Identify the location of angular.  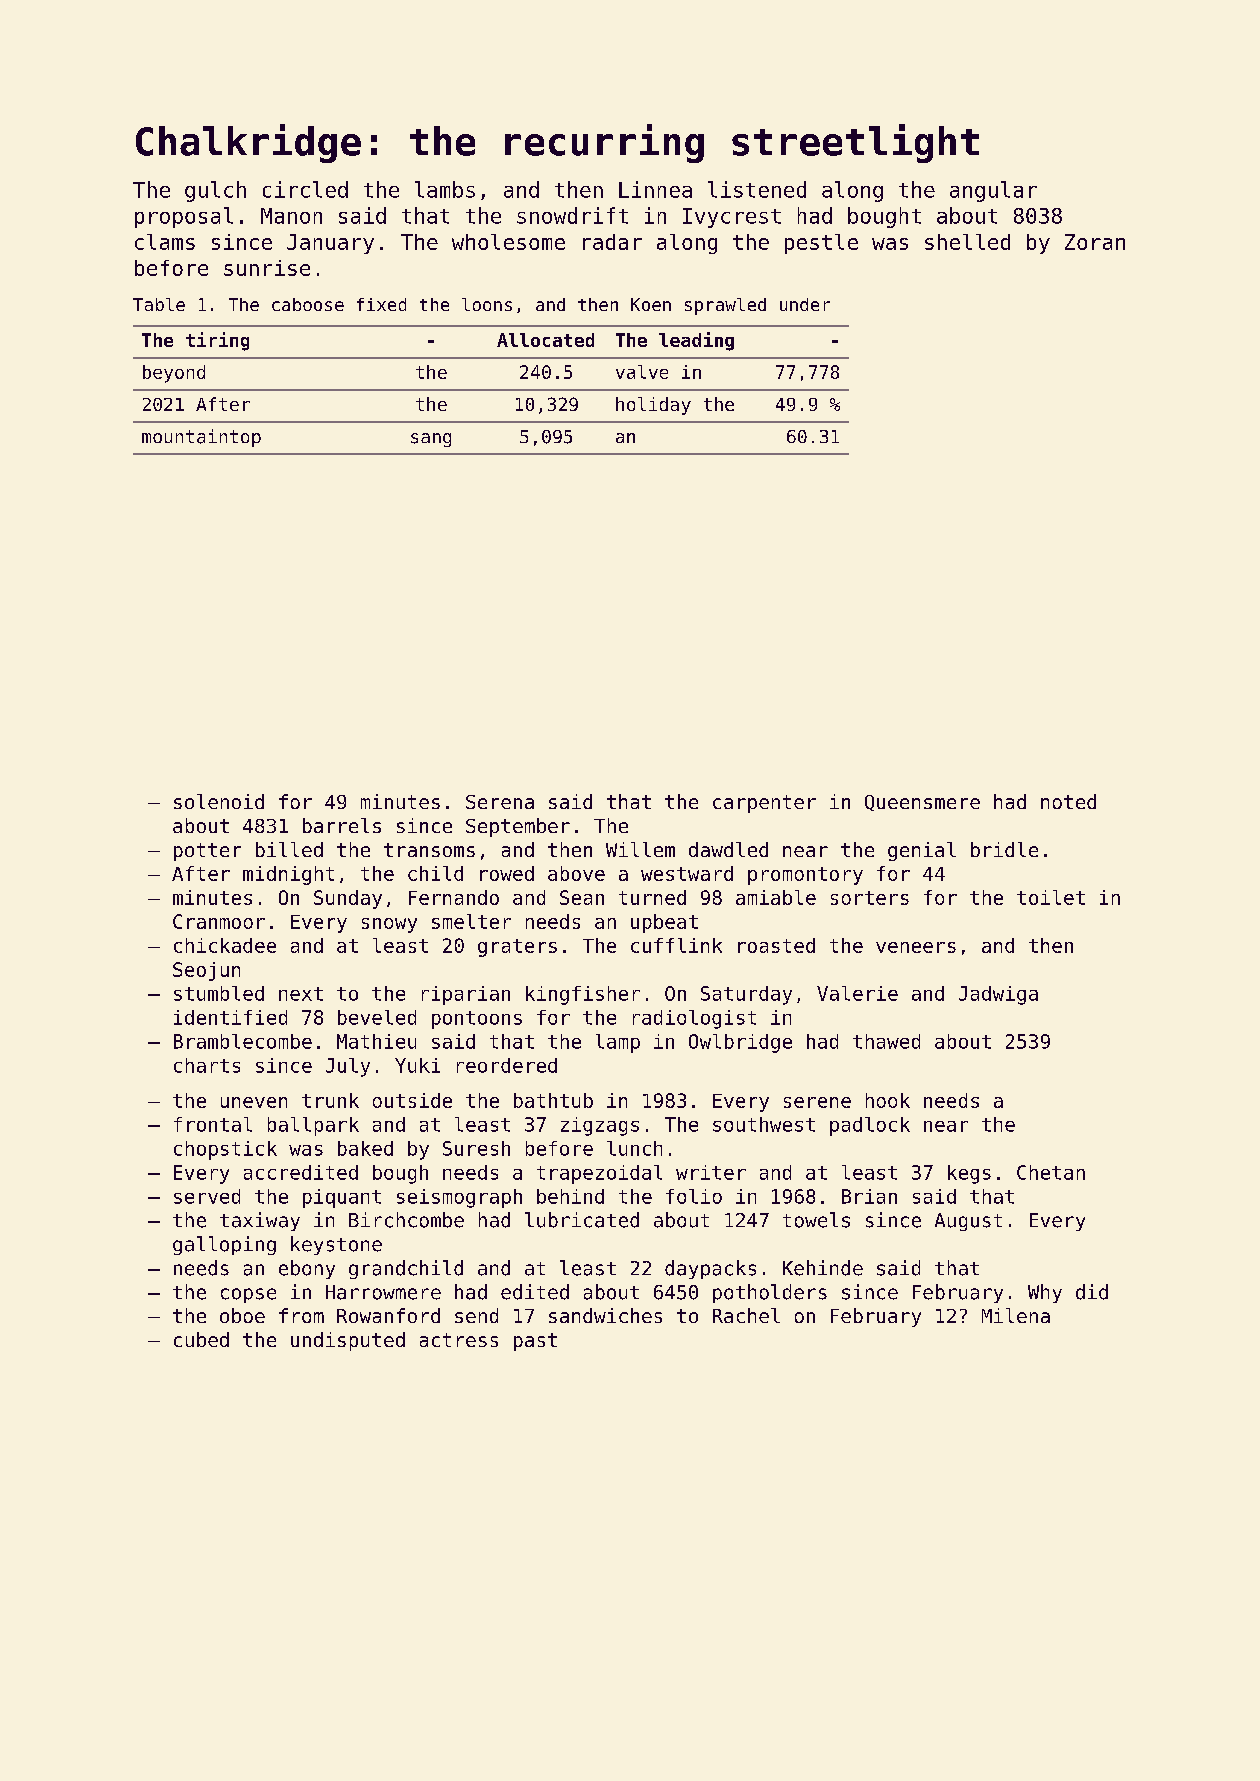
(993, 191).
